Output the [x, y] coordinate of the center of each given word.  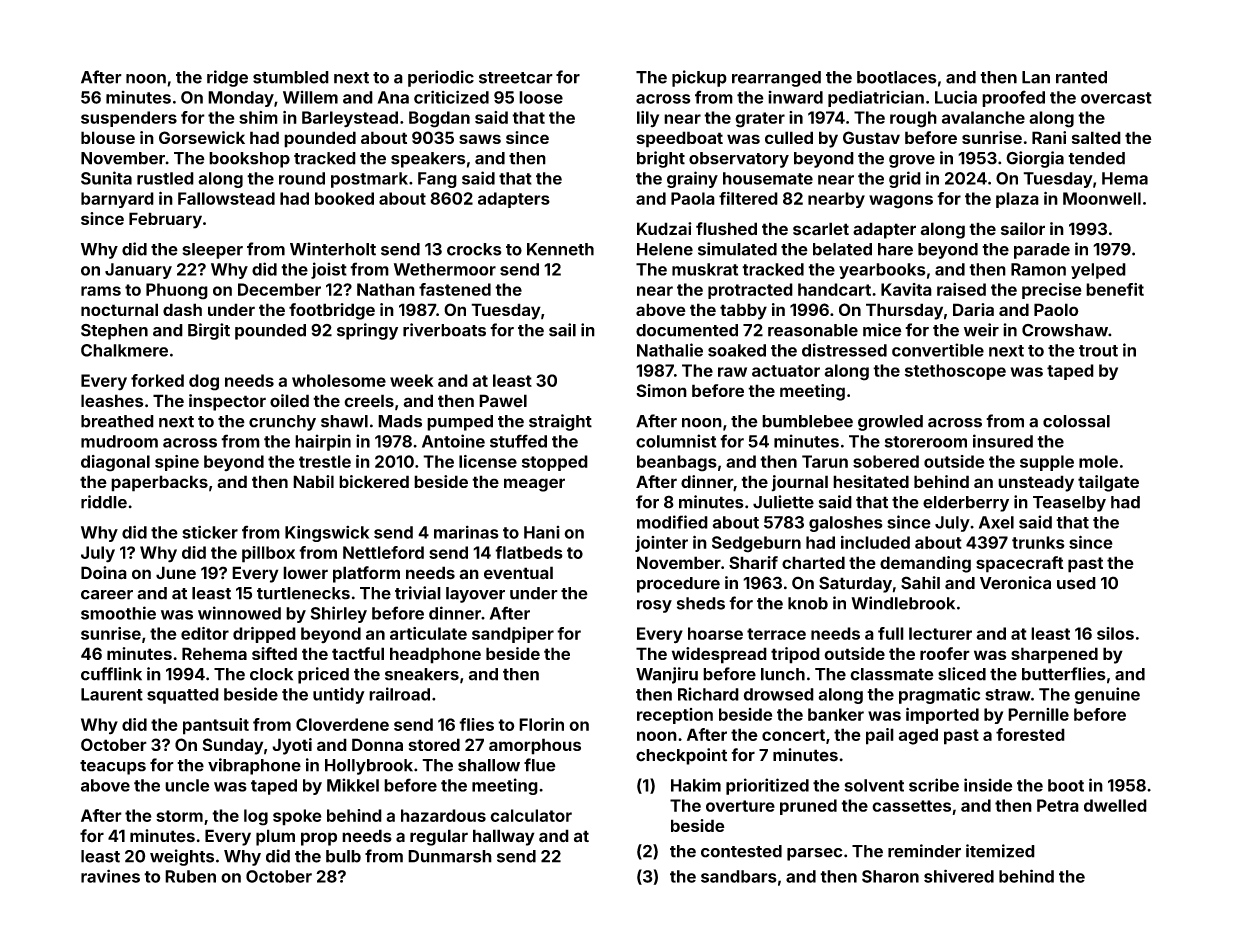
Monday [241, 99]
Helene [665, 249]
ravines [110, 876]
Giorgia [1035, 159]
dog [204, 382]
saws [480, 139]
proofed [1013, 98]
